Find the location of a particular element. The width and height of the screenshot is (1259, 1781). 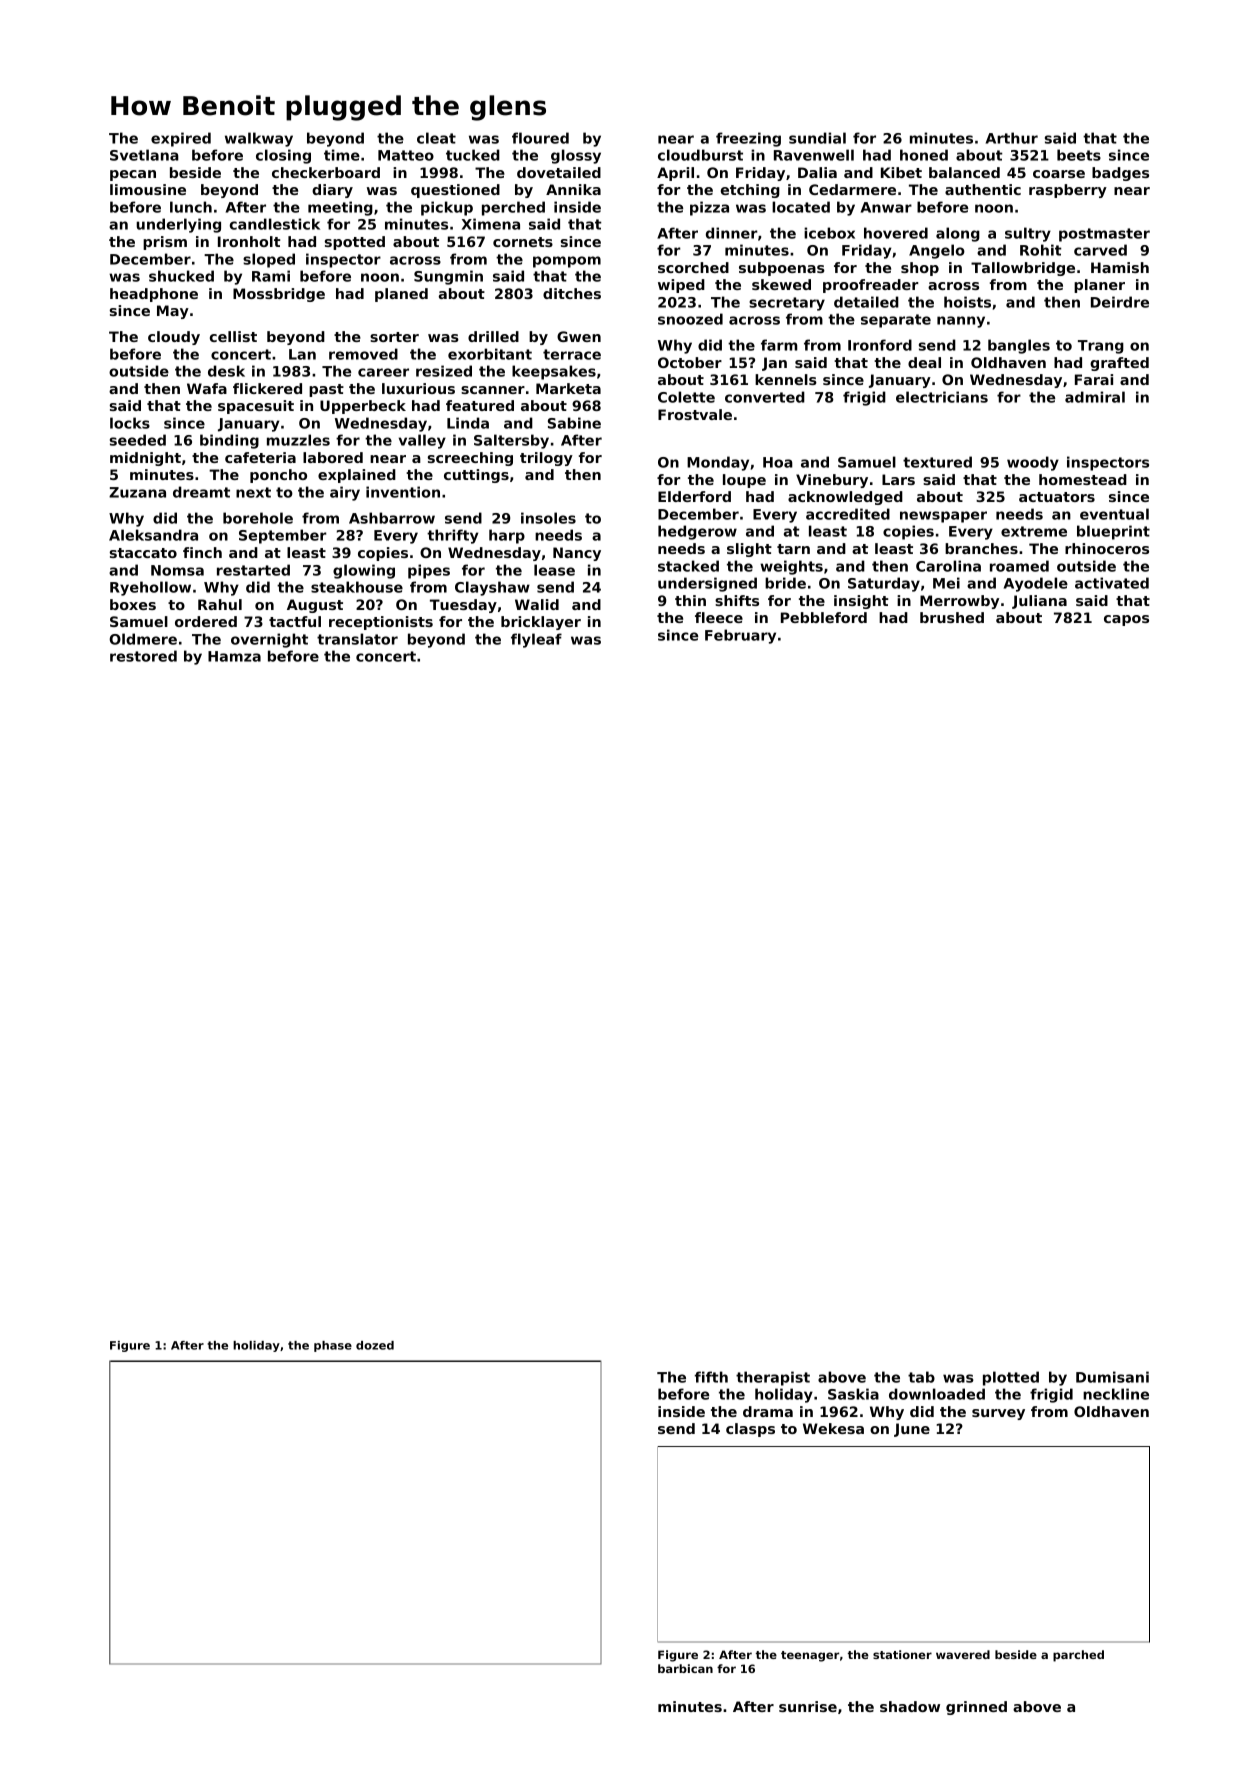

fleece is located at coordinates (719, 617).
